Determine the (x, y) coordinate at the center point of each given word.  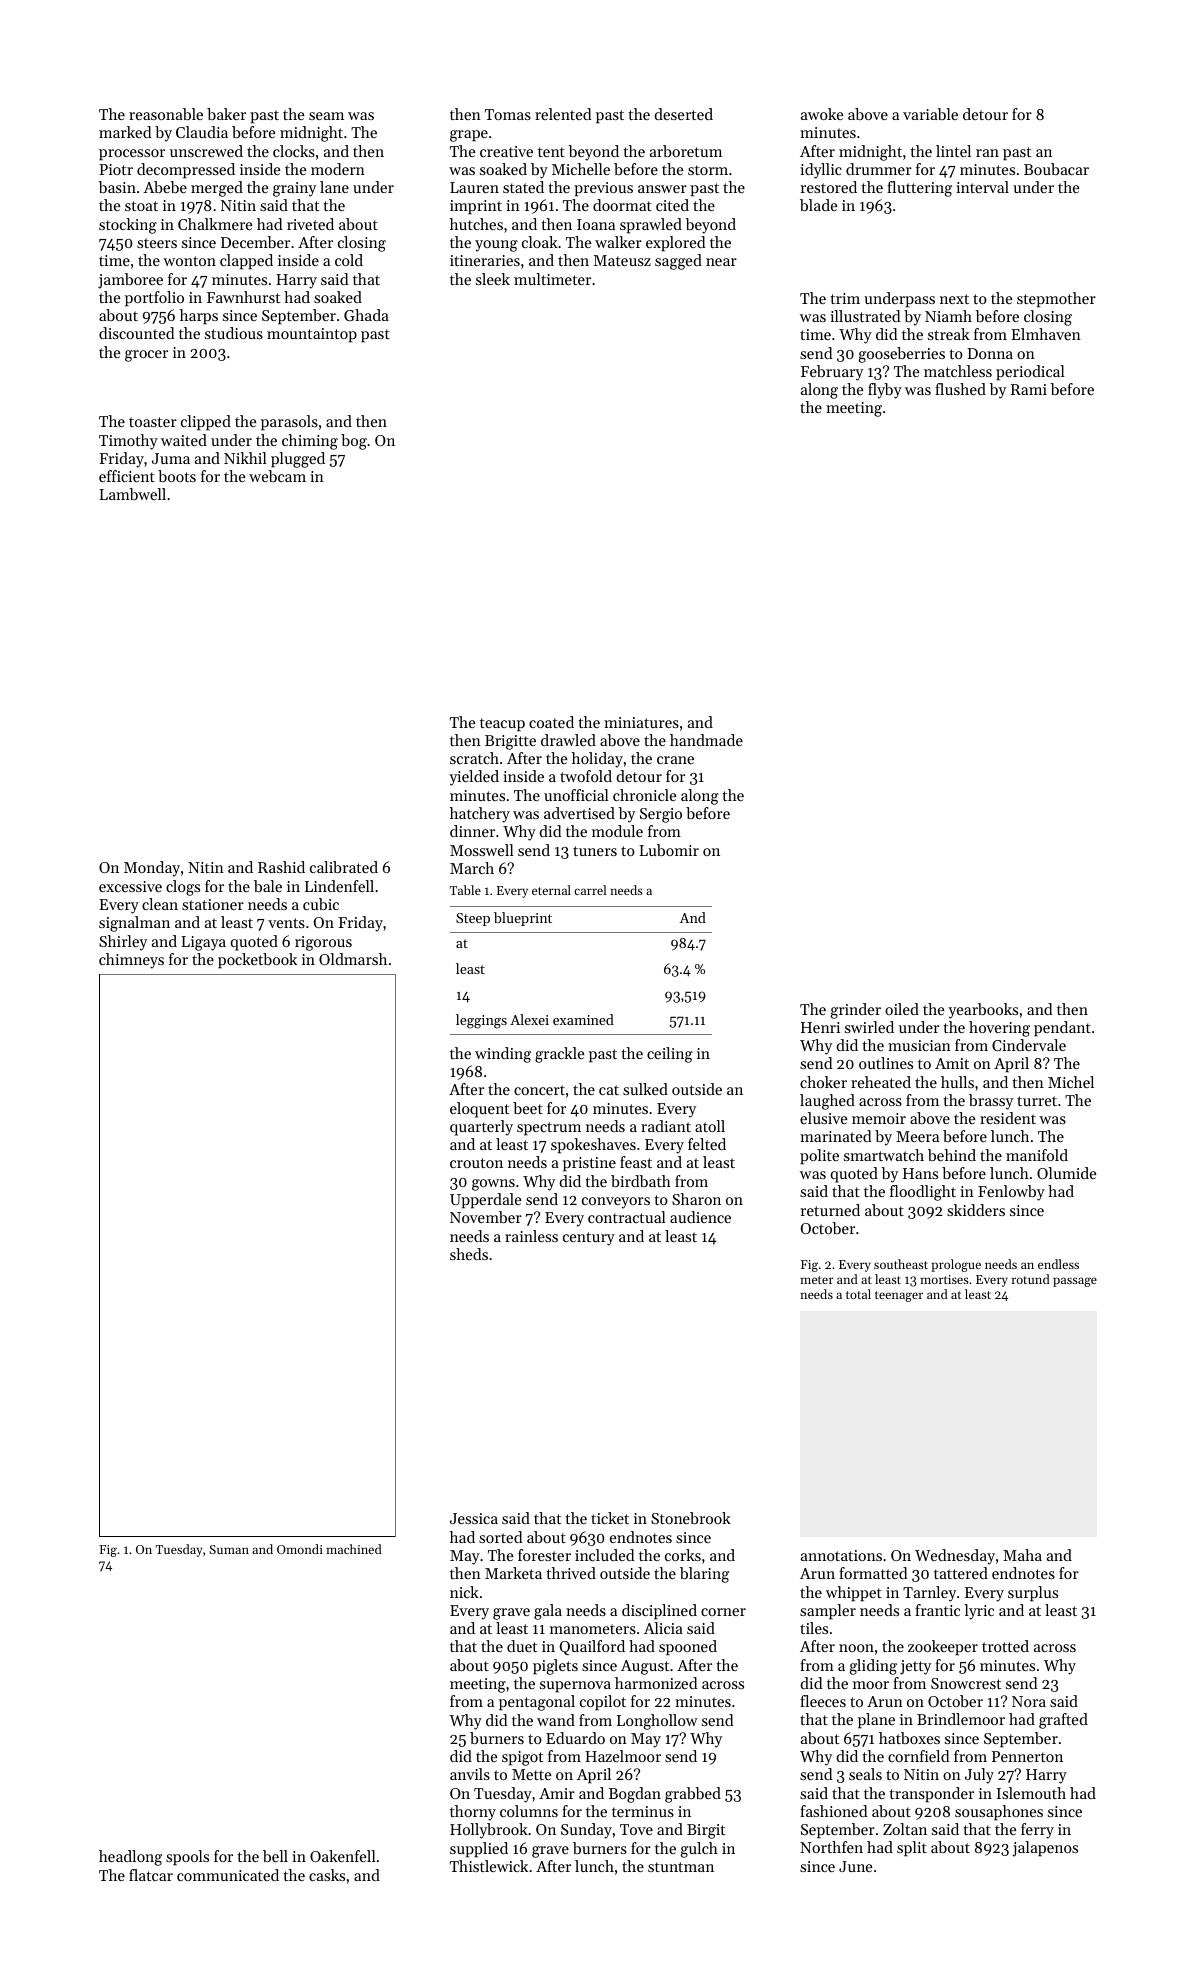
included (604, 1555)
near (721, 262)
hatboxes (909, 1738)
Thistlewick (489, 1866)
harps (199, 317)
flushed (960, 389)
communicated (228, 1875)
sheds (469, 1254)
